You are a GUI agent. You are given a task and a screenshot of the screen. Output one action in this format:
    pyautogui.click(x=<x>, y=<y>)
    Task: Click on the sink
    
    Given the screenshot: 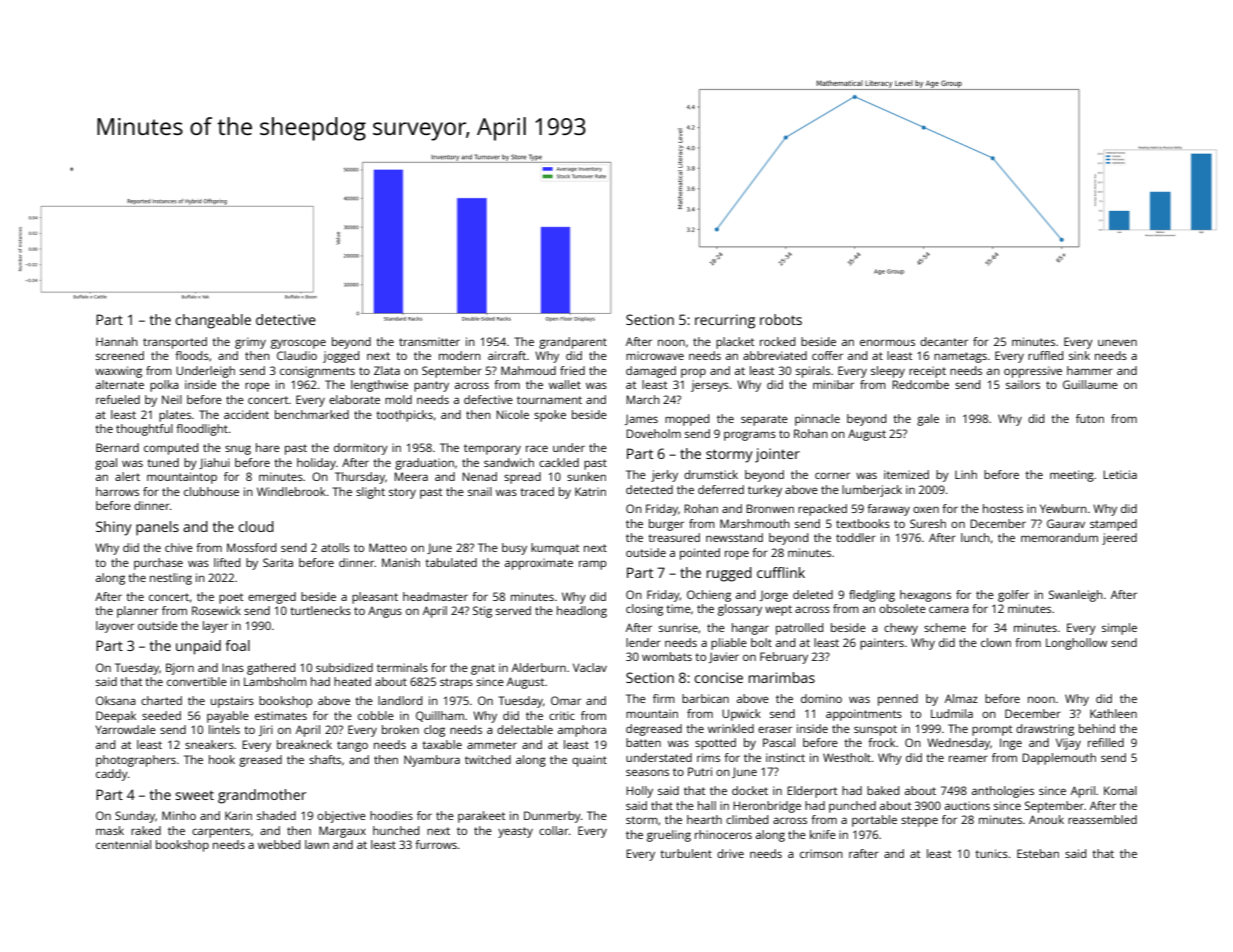 What is the action you would take?
    pyautogui.click(x=1079, y=355)
